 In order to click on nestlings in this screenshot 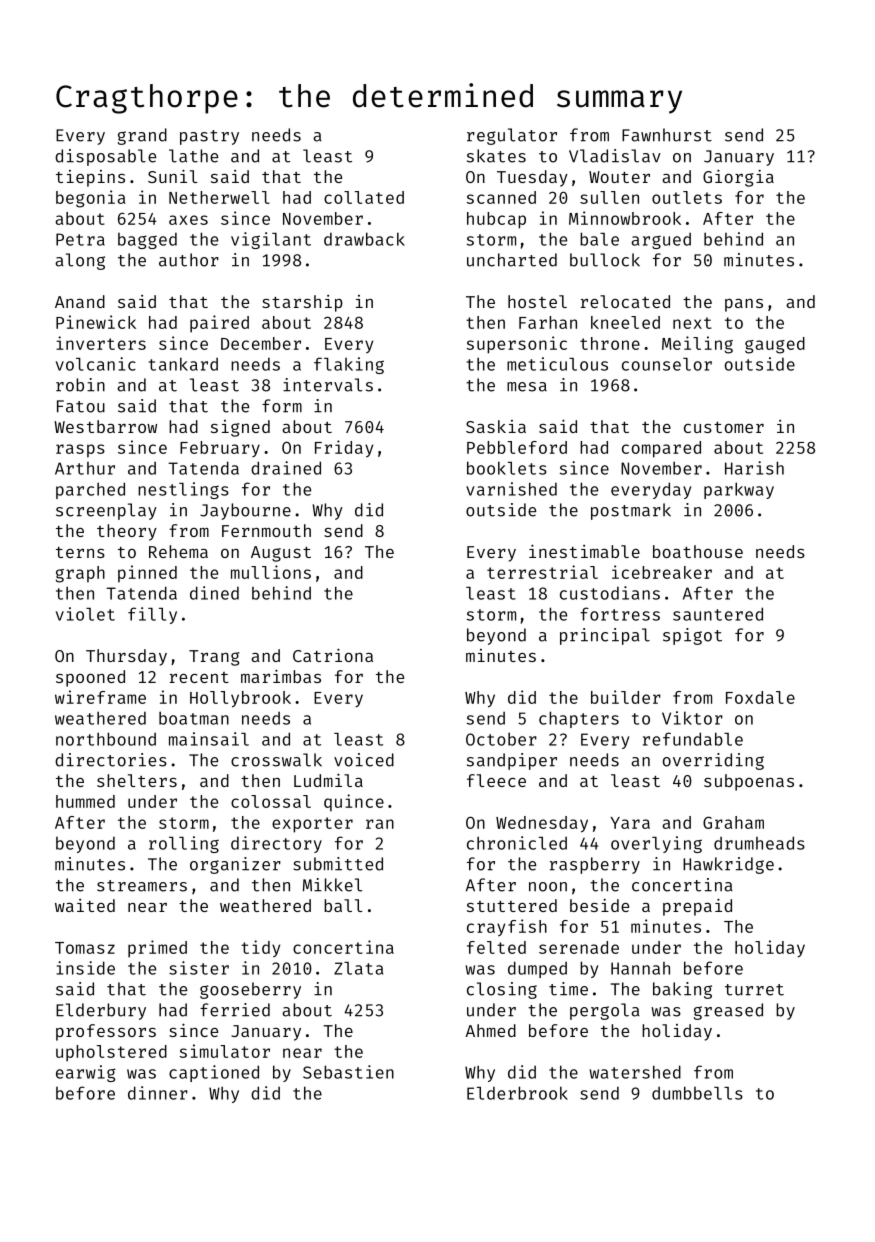, I will do `click(183, 490)`.
